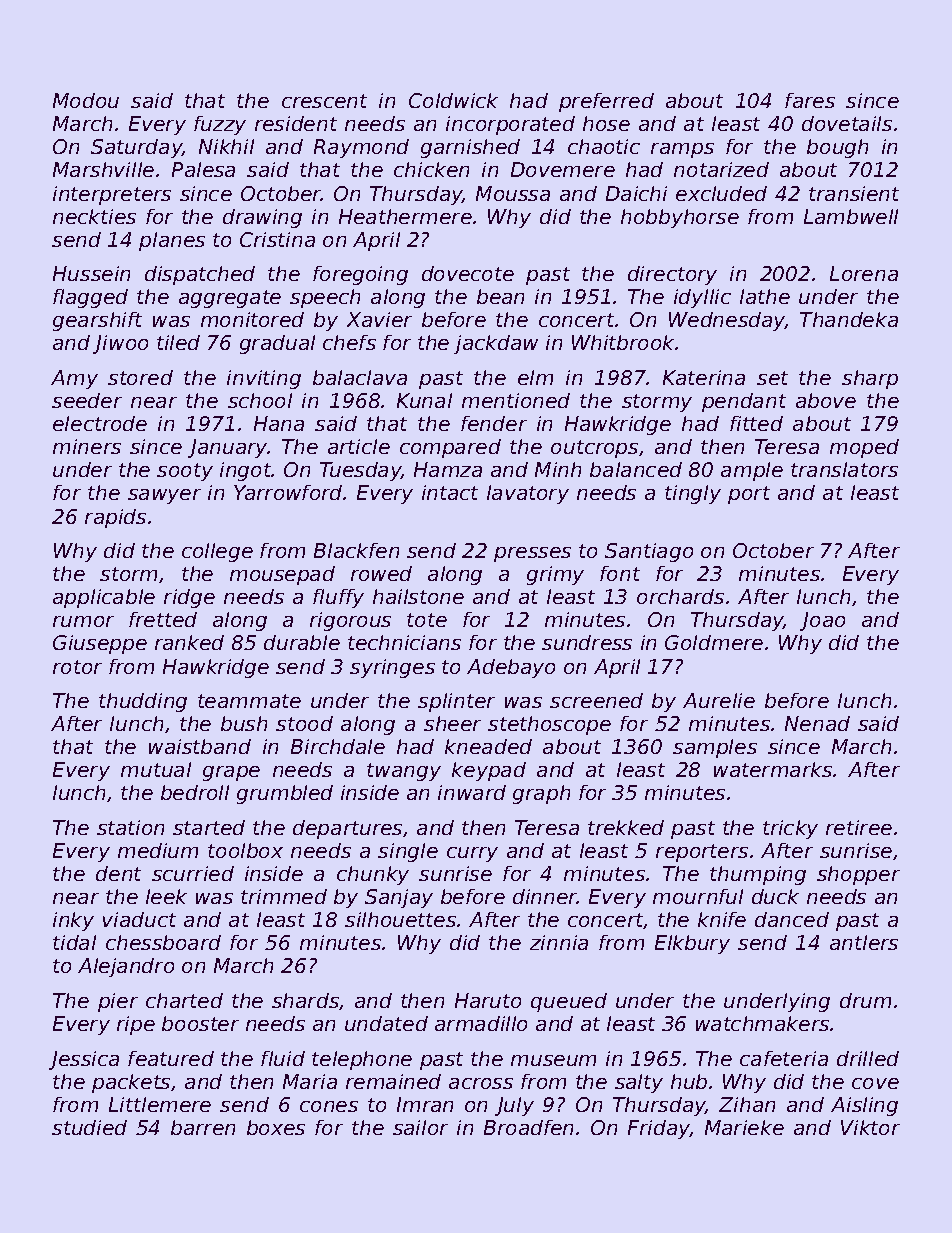  I want to click on graph, so click(541, 794).
